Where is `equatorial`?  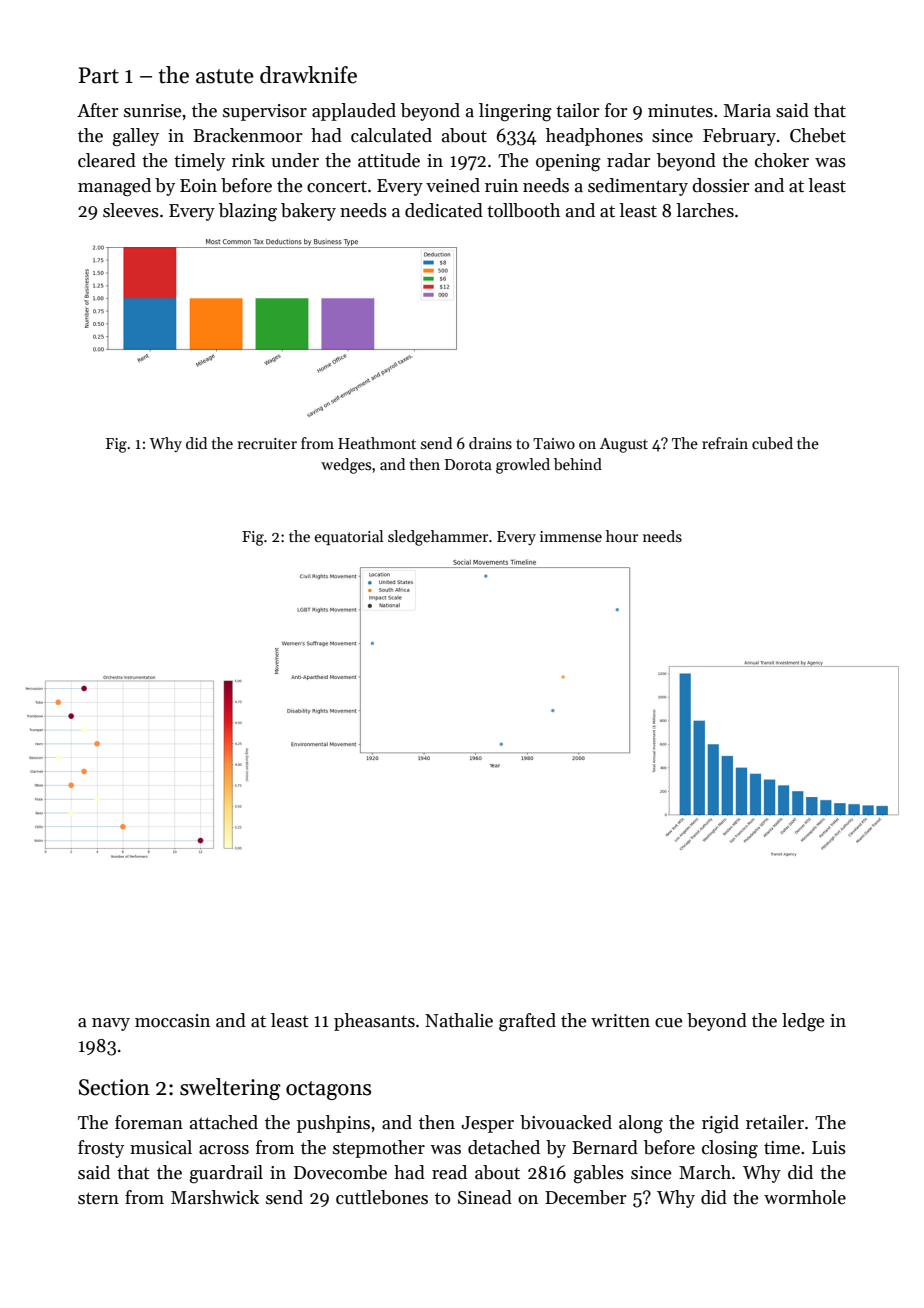 equatorial is located at coordinates (349, 537).
